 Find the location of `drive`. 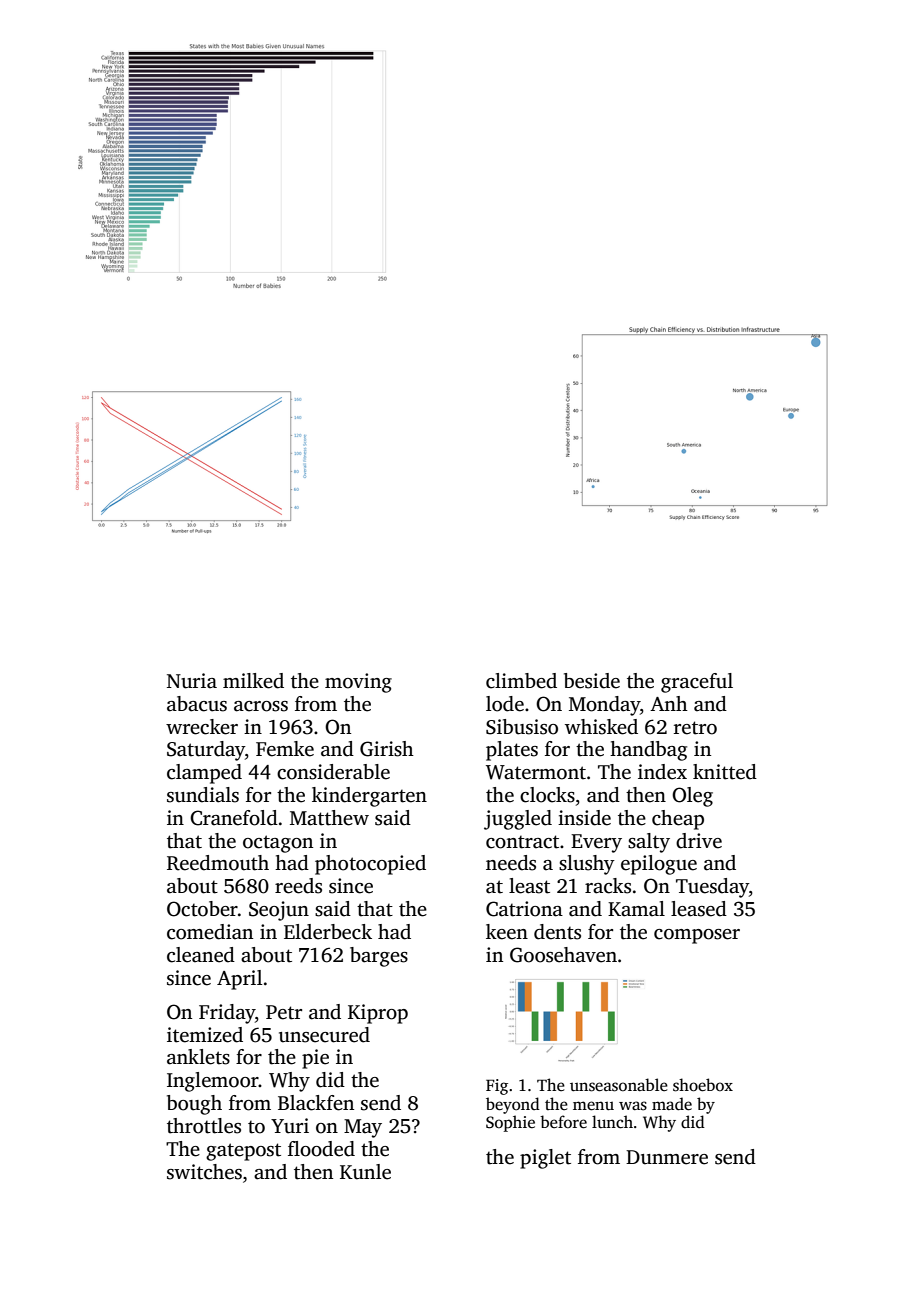

drive is located at coordinates (699, 841).
